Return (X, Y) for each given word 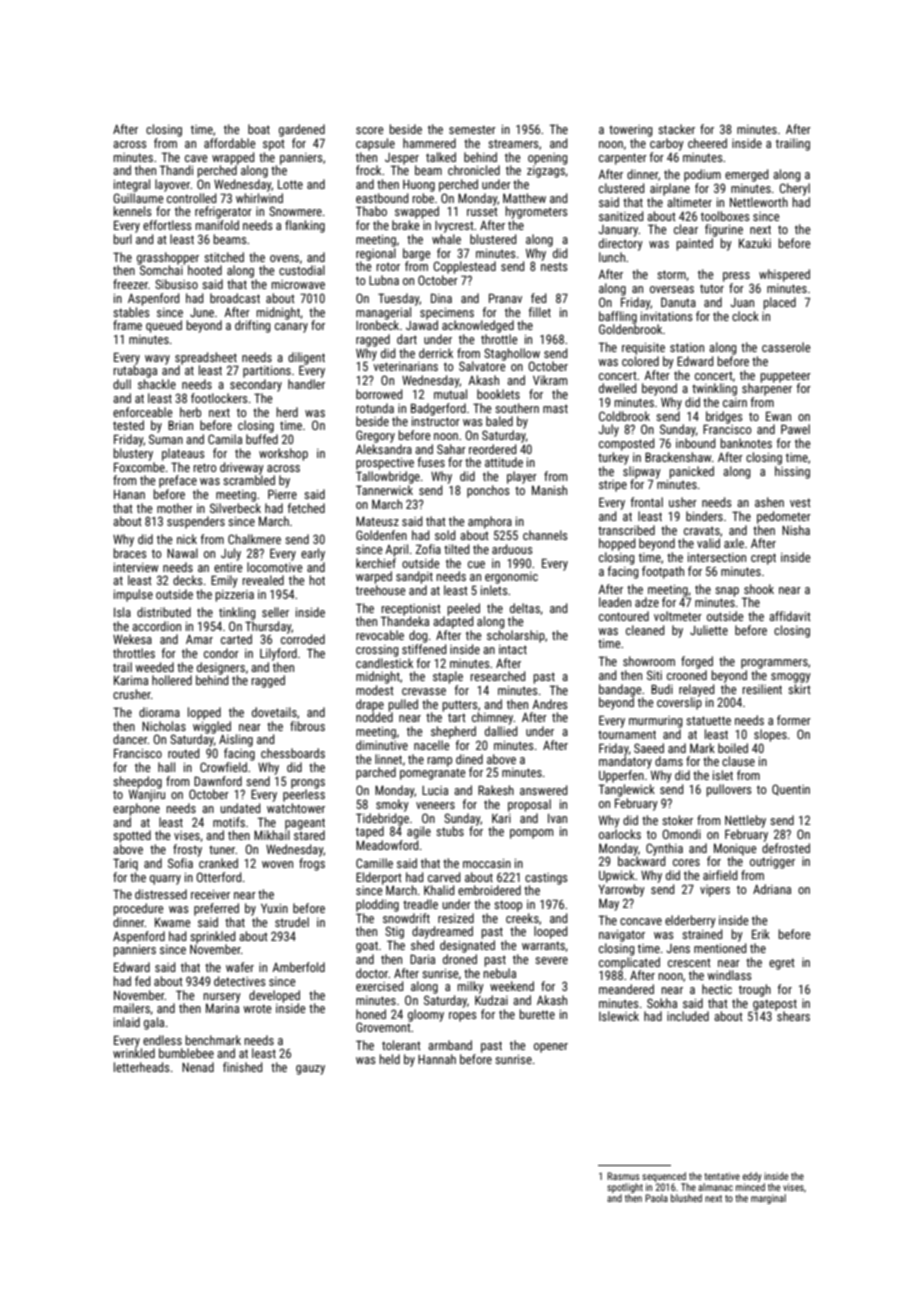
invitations (667, 316)
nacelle (432, 745)
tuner (222, 849)
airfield (720, 875)
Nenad (198, 1067)
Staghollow (512, 354)
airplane (670, 189)
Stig (394, 932)
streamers (513, 143)
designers (221, 668)
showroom (649, 661)
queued (164, 326)
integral (132, 185)
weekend (512, 986)
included (688, 1016)
